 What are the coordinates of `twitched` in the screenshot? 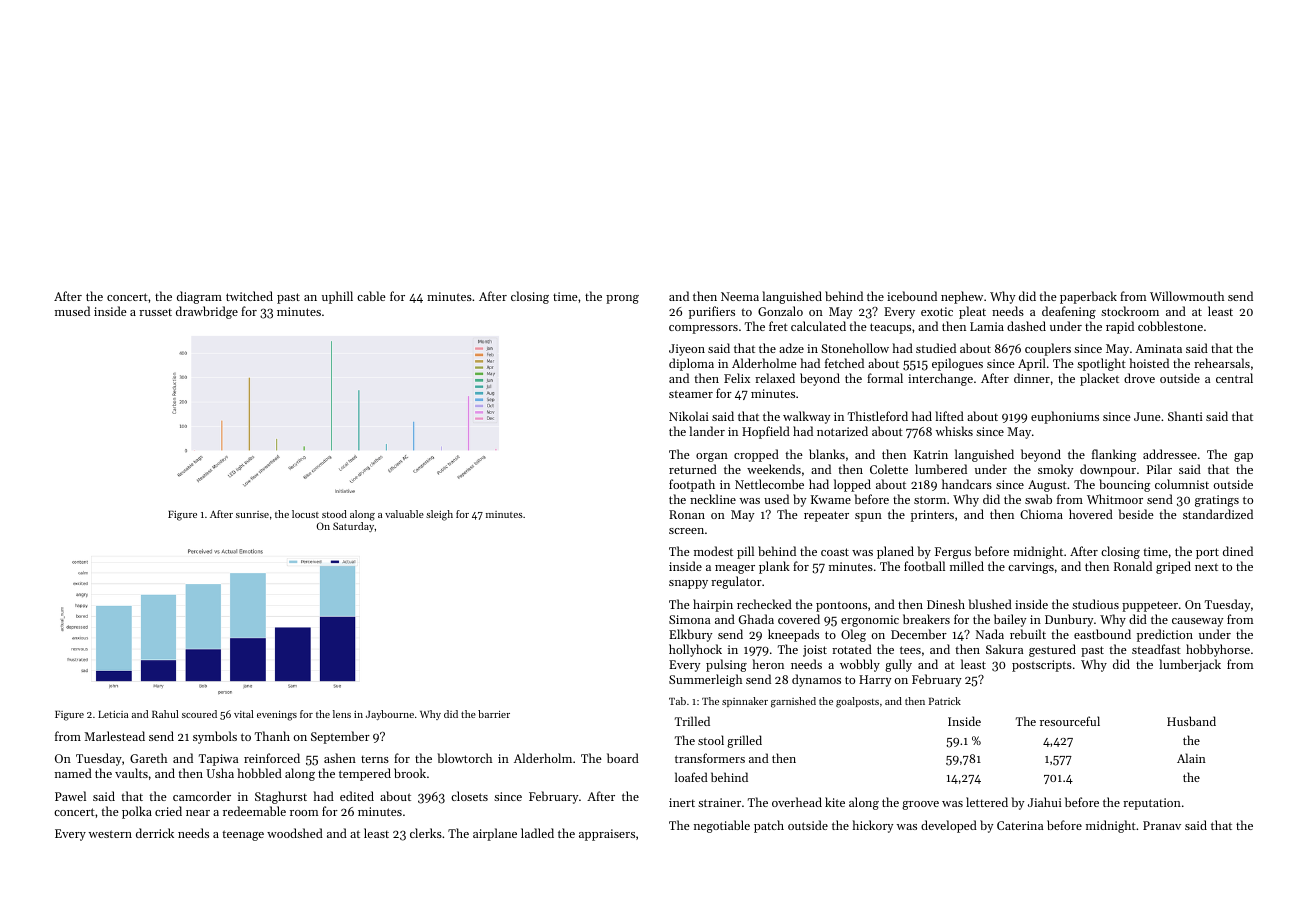 It's located at (249, 296).
